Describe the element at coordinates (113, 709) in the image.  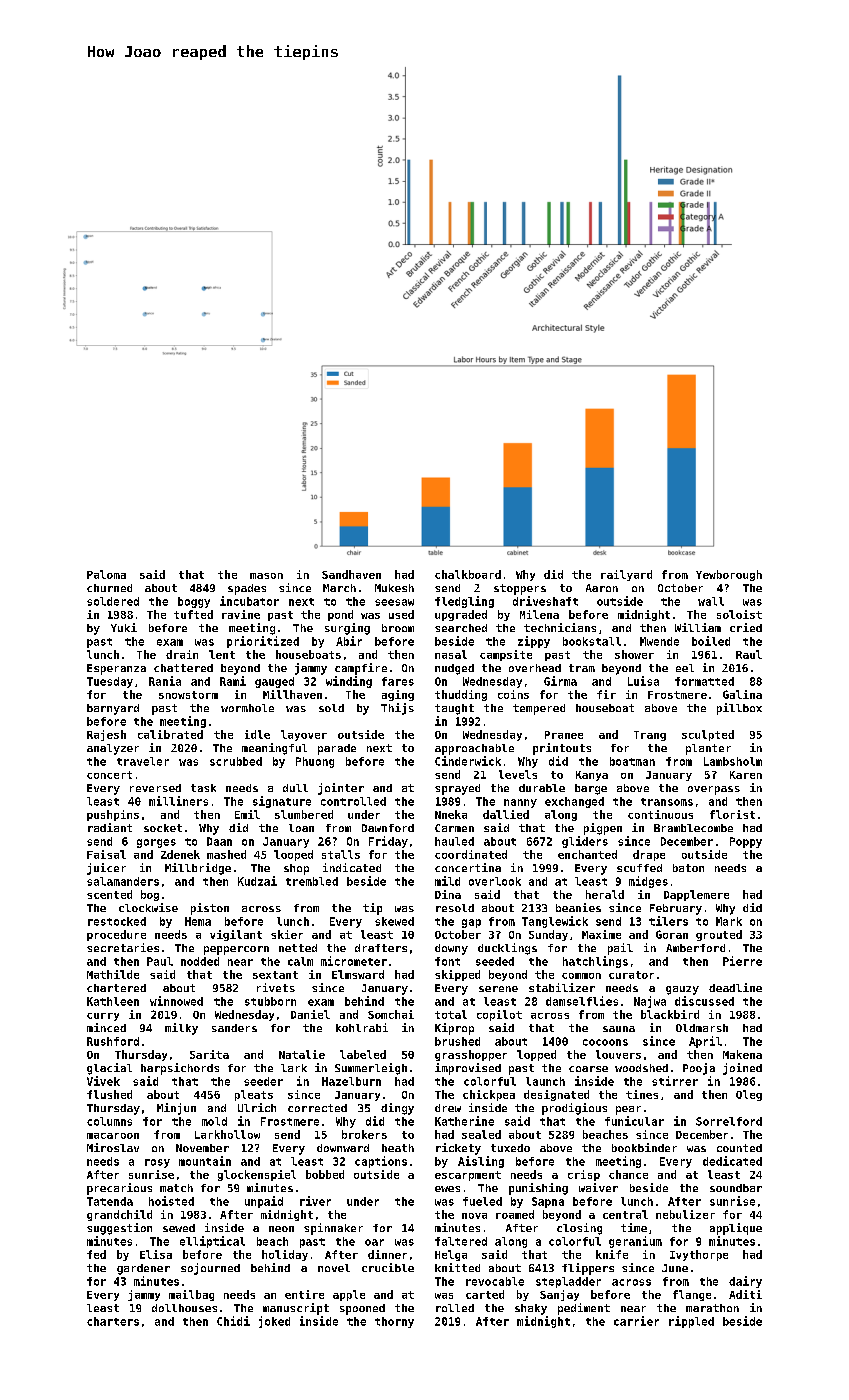
I see `barnyard` at that location.
